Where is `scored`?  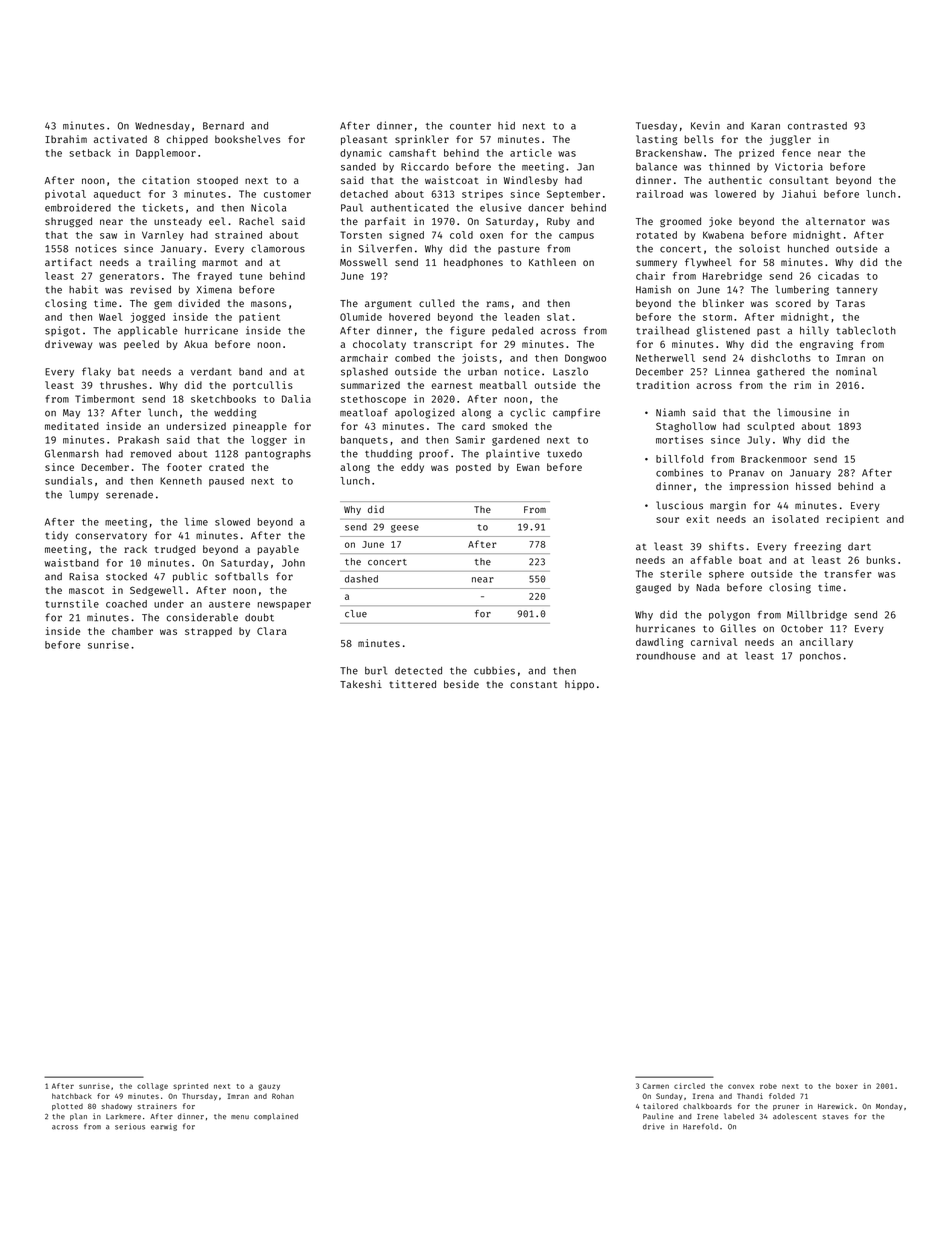
scored is located at coordinates (793, 303).
